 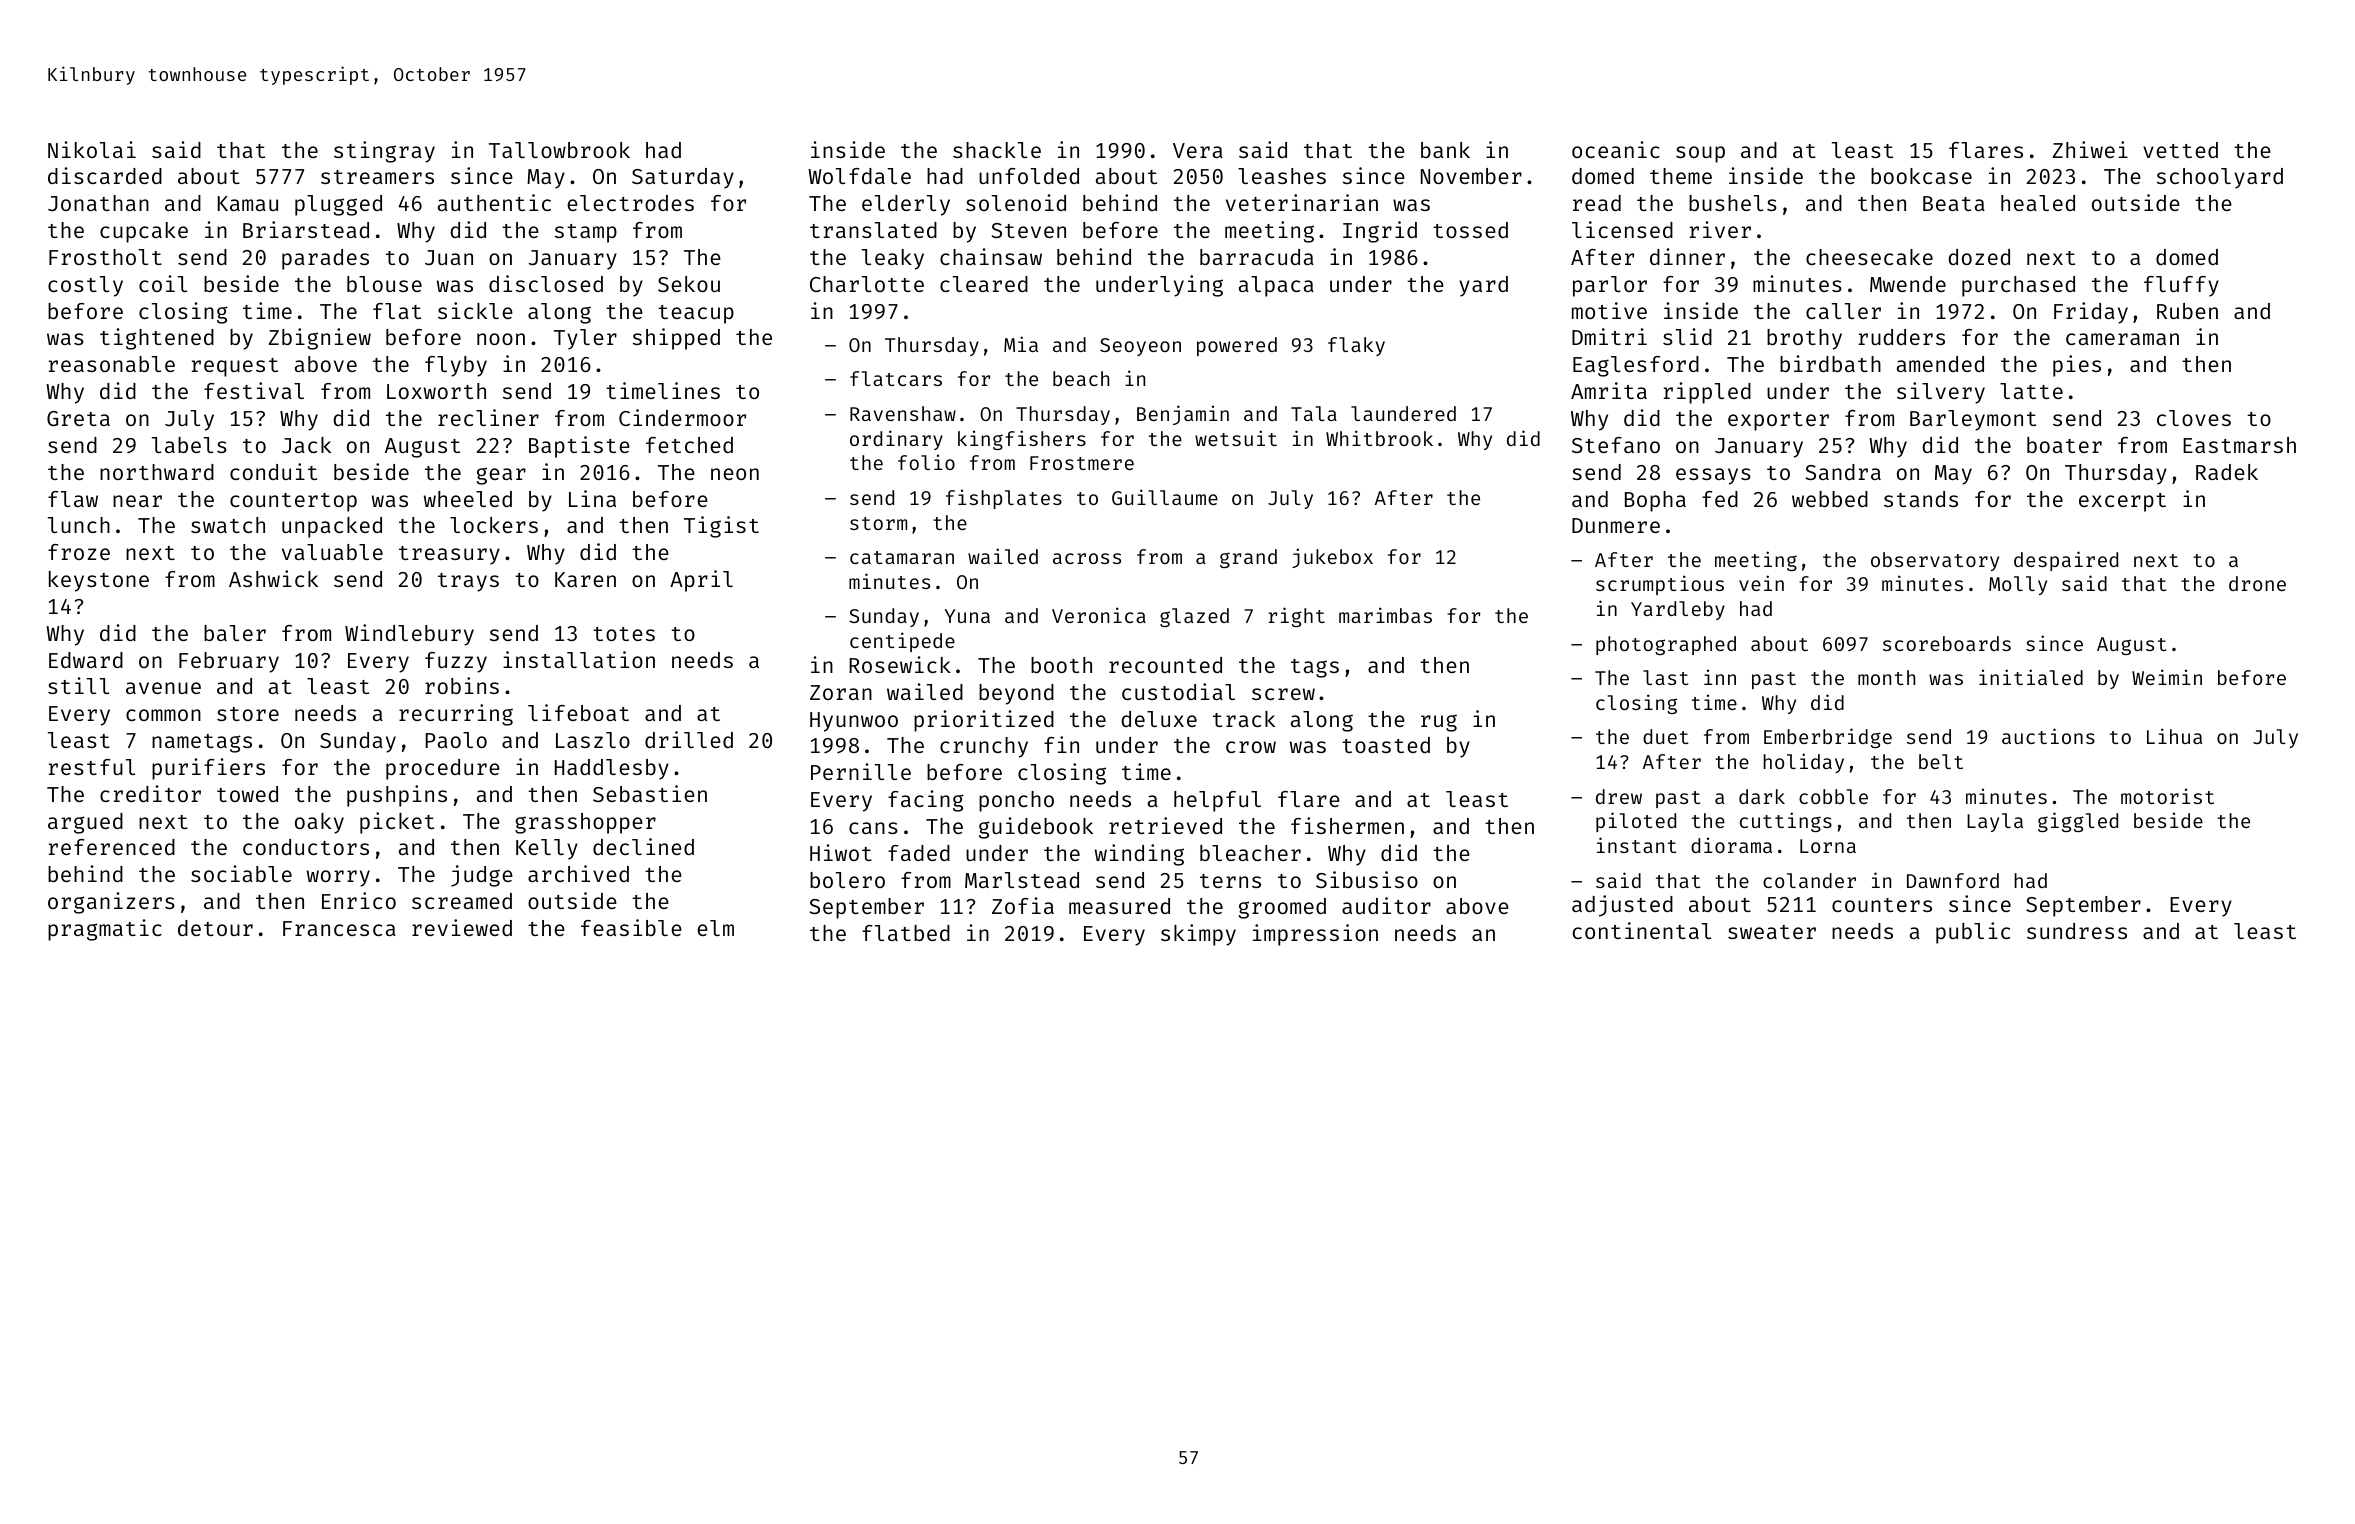 What do you see at coordinates (585, 339) in the page?
I see `Tyler` at bounding box center [585, 339].
